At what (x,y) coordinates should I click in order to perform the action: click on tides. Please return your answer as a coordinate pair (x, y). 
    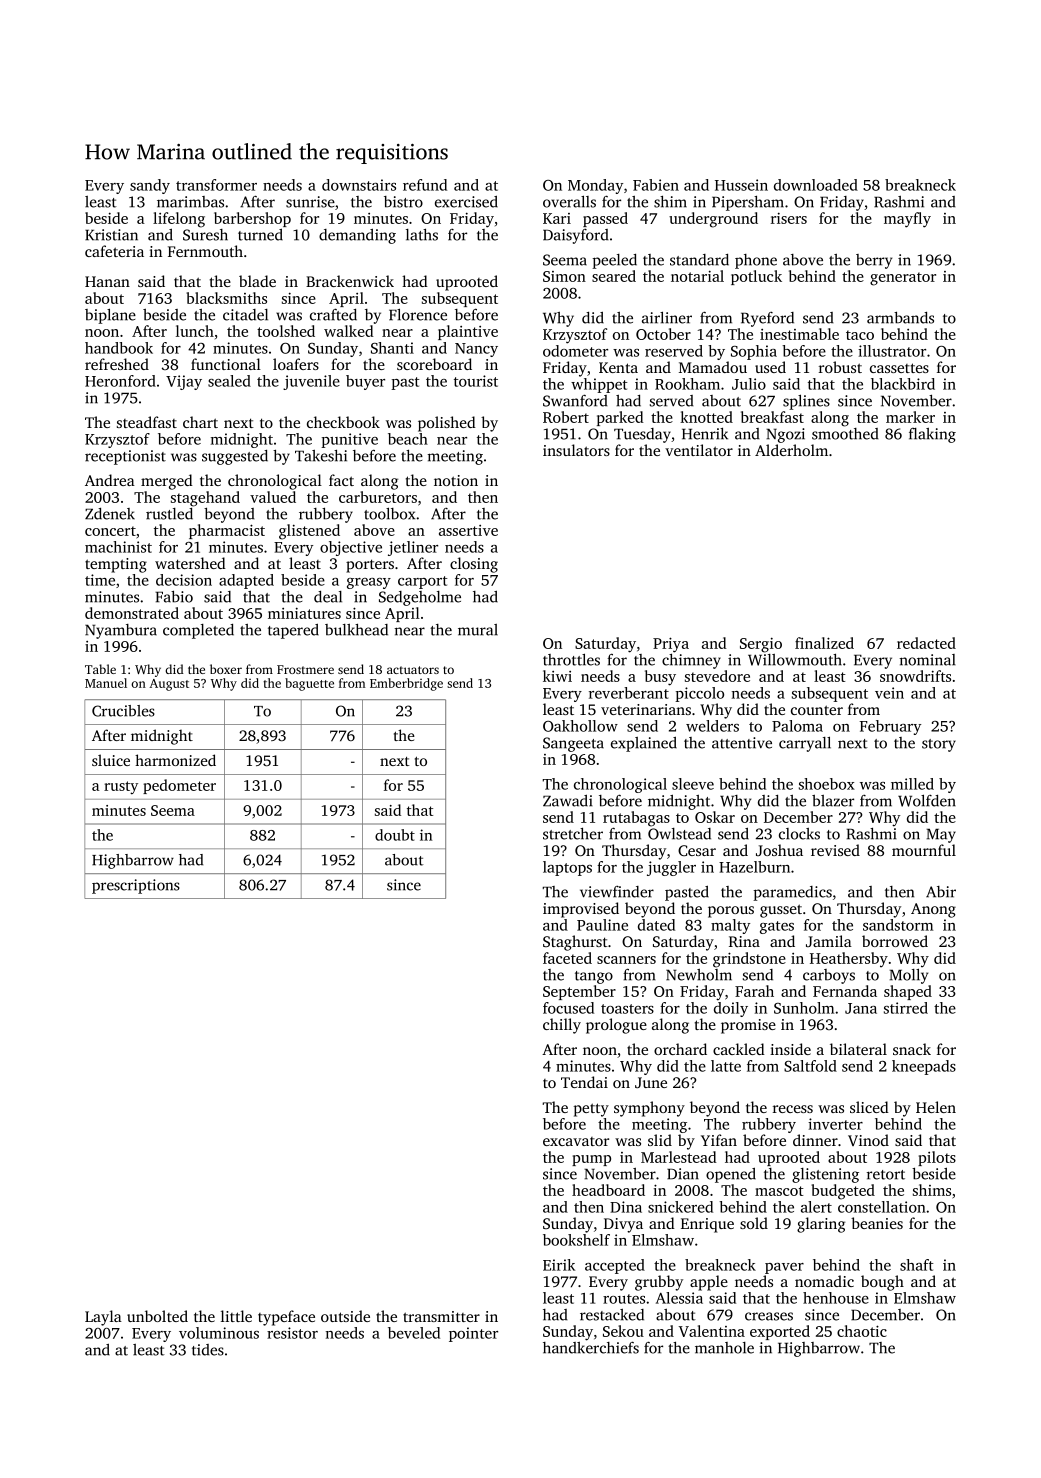
    Looking at the image, I should click on (208, 1350).
